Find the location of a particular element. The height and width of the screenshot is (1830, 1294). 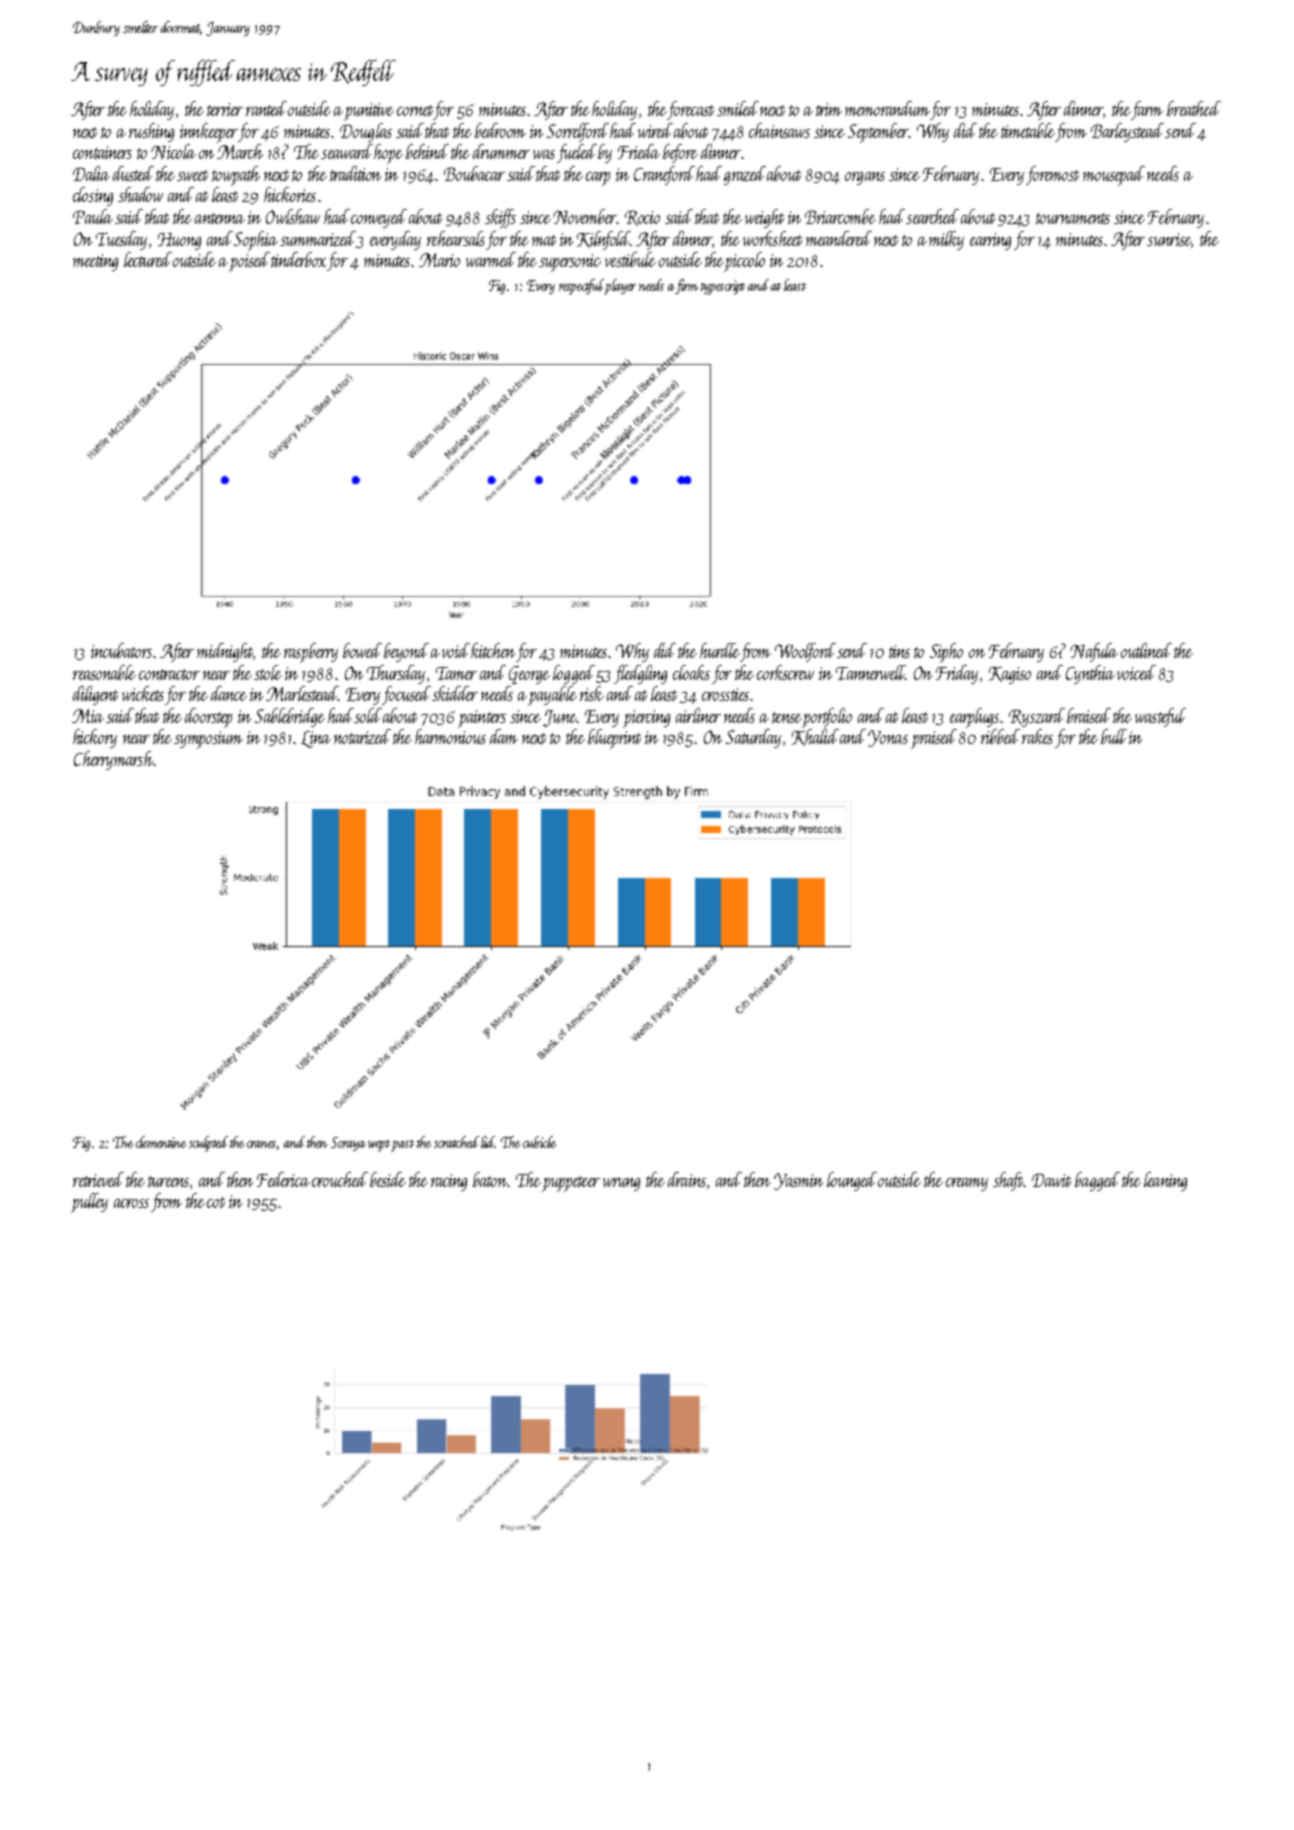

praised is located at coordinates (934, 739).
